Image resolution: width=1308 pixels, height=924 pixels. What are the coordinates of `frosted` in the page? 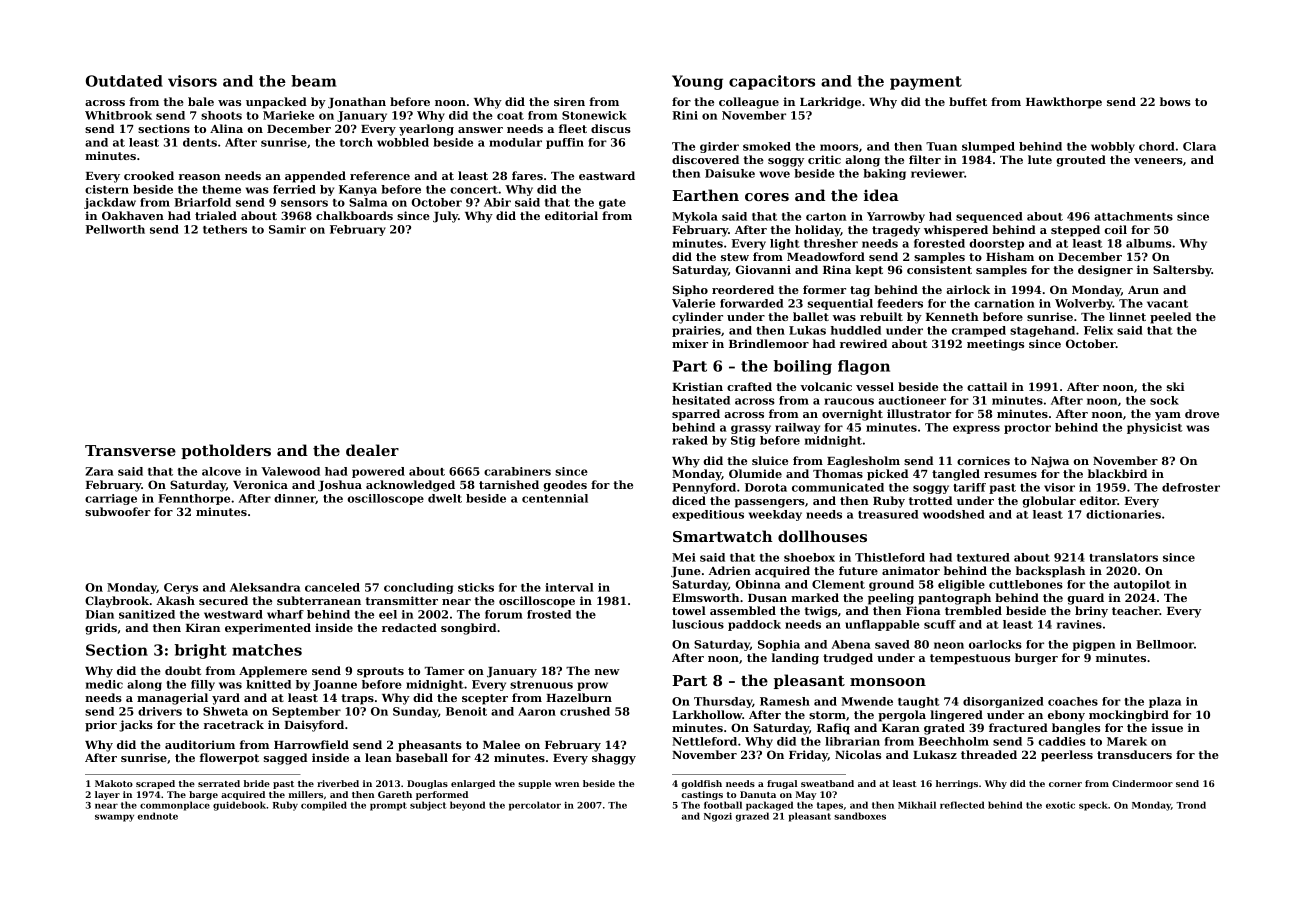 It's located at (549, 614).
